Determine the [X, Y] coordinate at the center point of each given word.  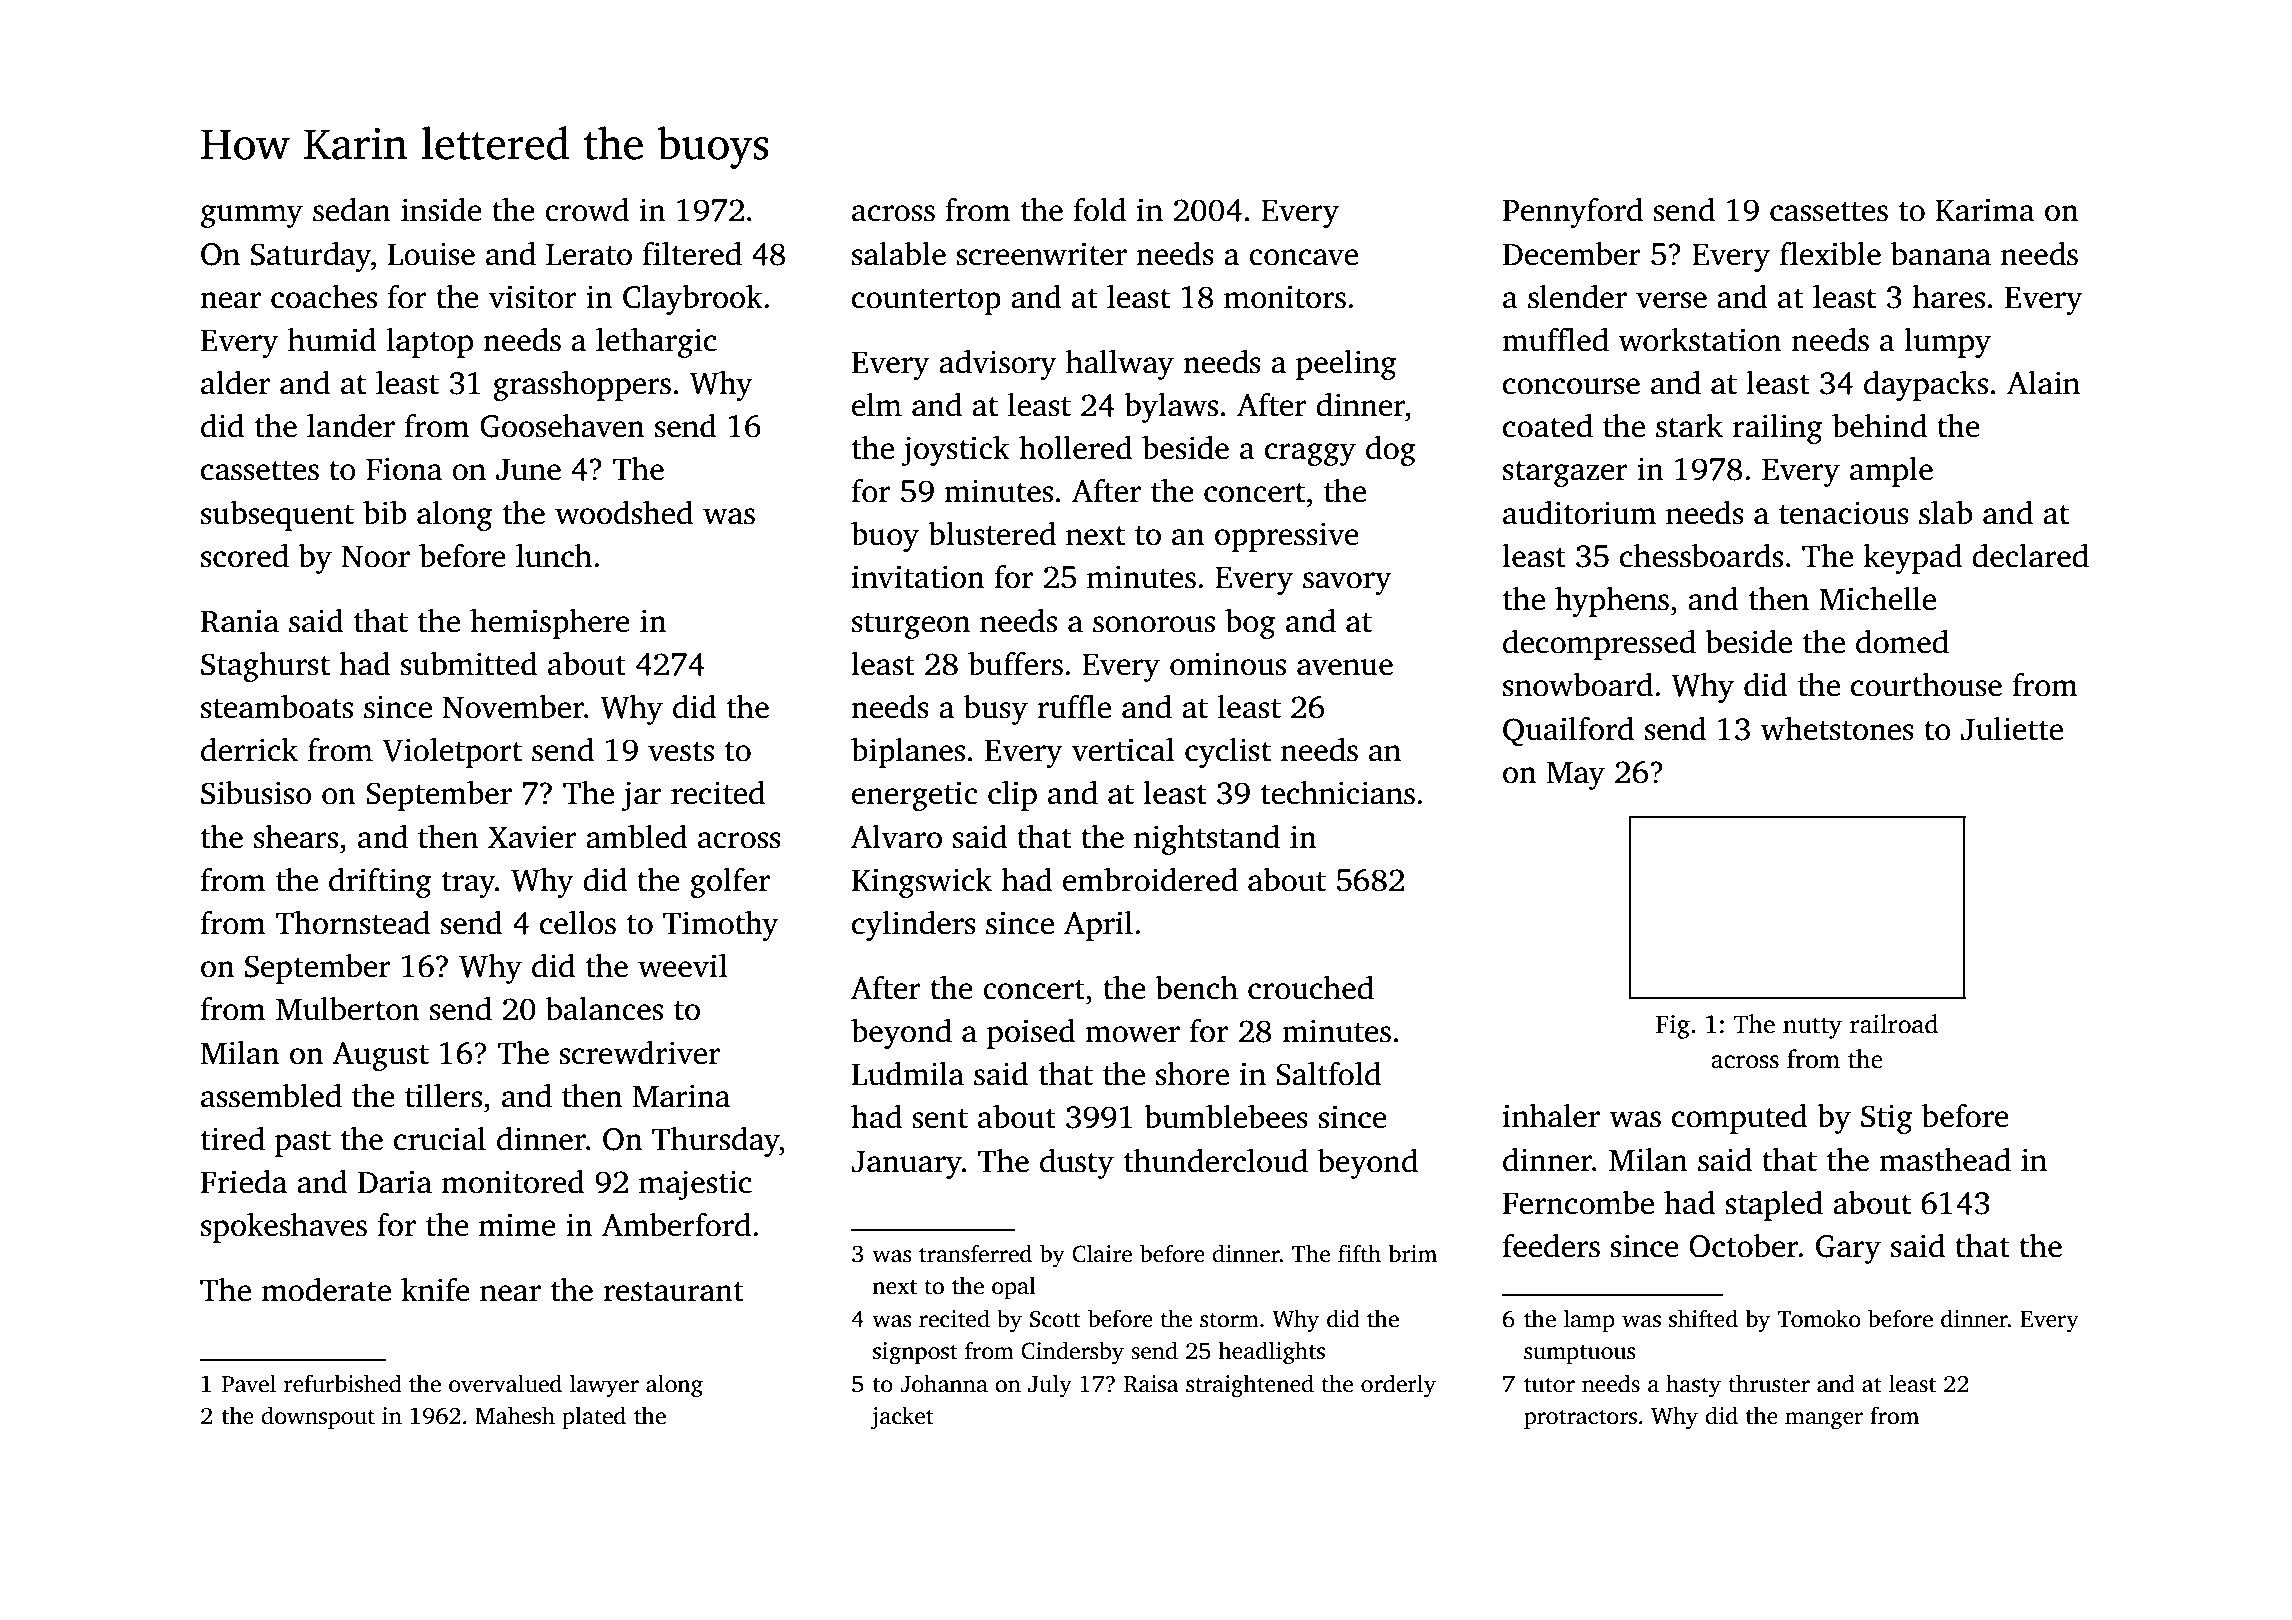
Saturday [311, 257]
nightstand [1207, 840]
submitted [469, 664]
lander [351, 426]
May [1576, 776]
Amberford [676, 1225]
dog [1391, 451]
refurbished [343, 1383]
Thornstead [352, 923]
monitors [1285, 297]
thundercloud [1216, 1161]
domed [1902, 642]
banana [1941, 254]
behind [1879, 426]
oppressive [1287, 537]
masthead [1945, 1160]
